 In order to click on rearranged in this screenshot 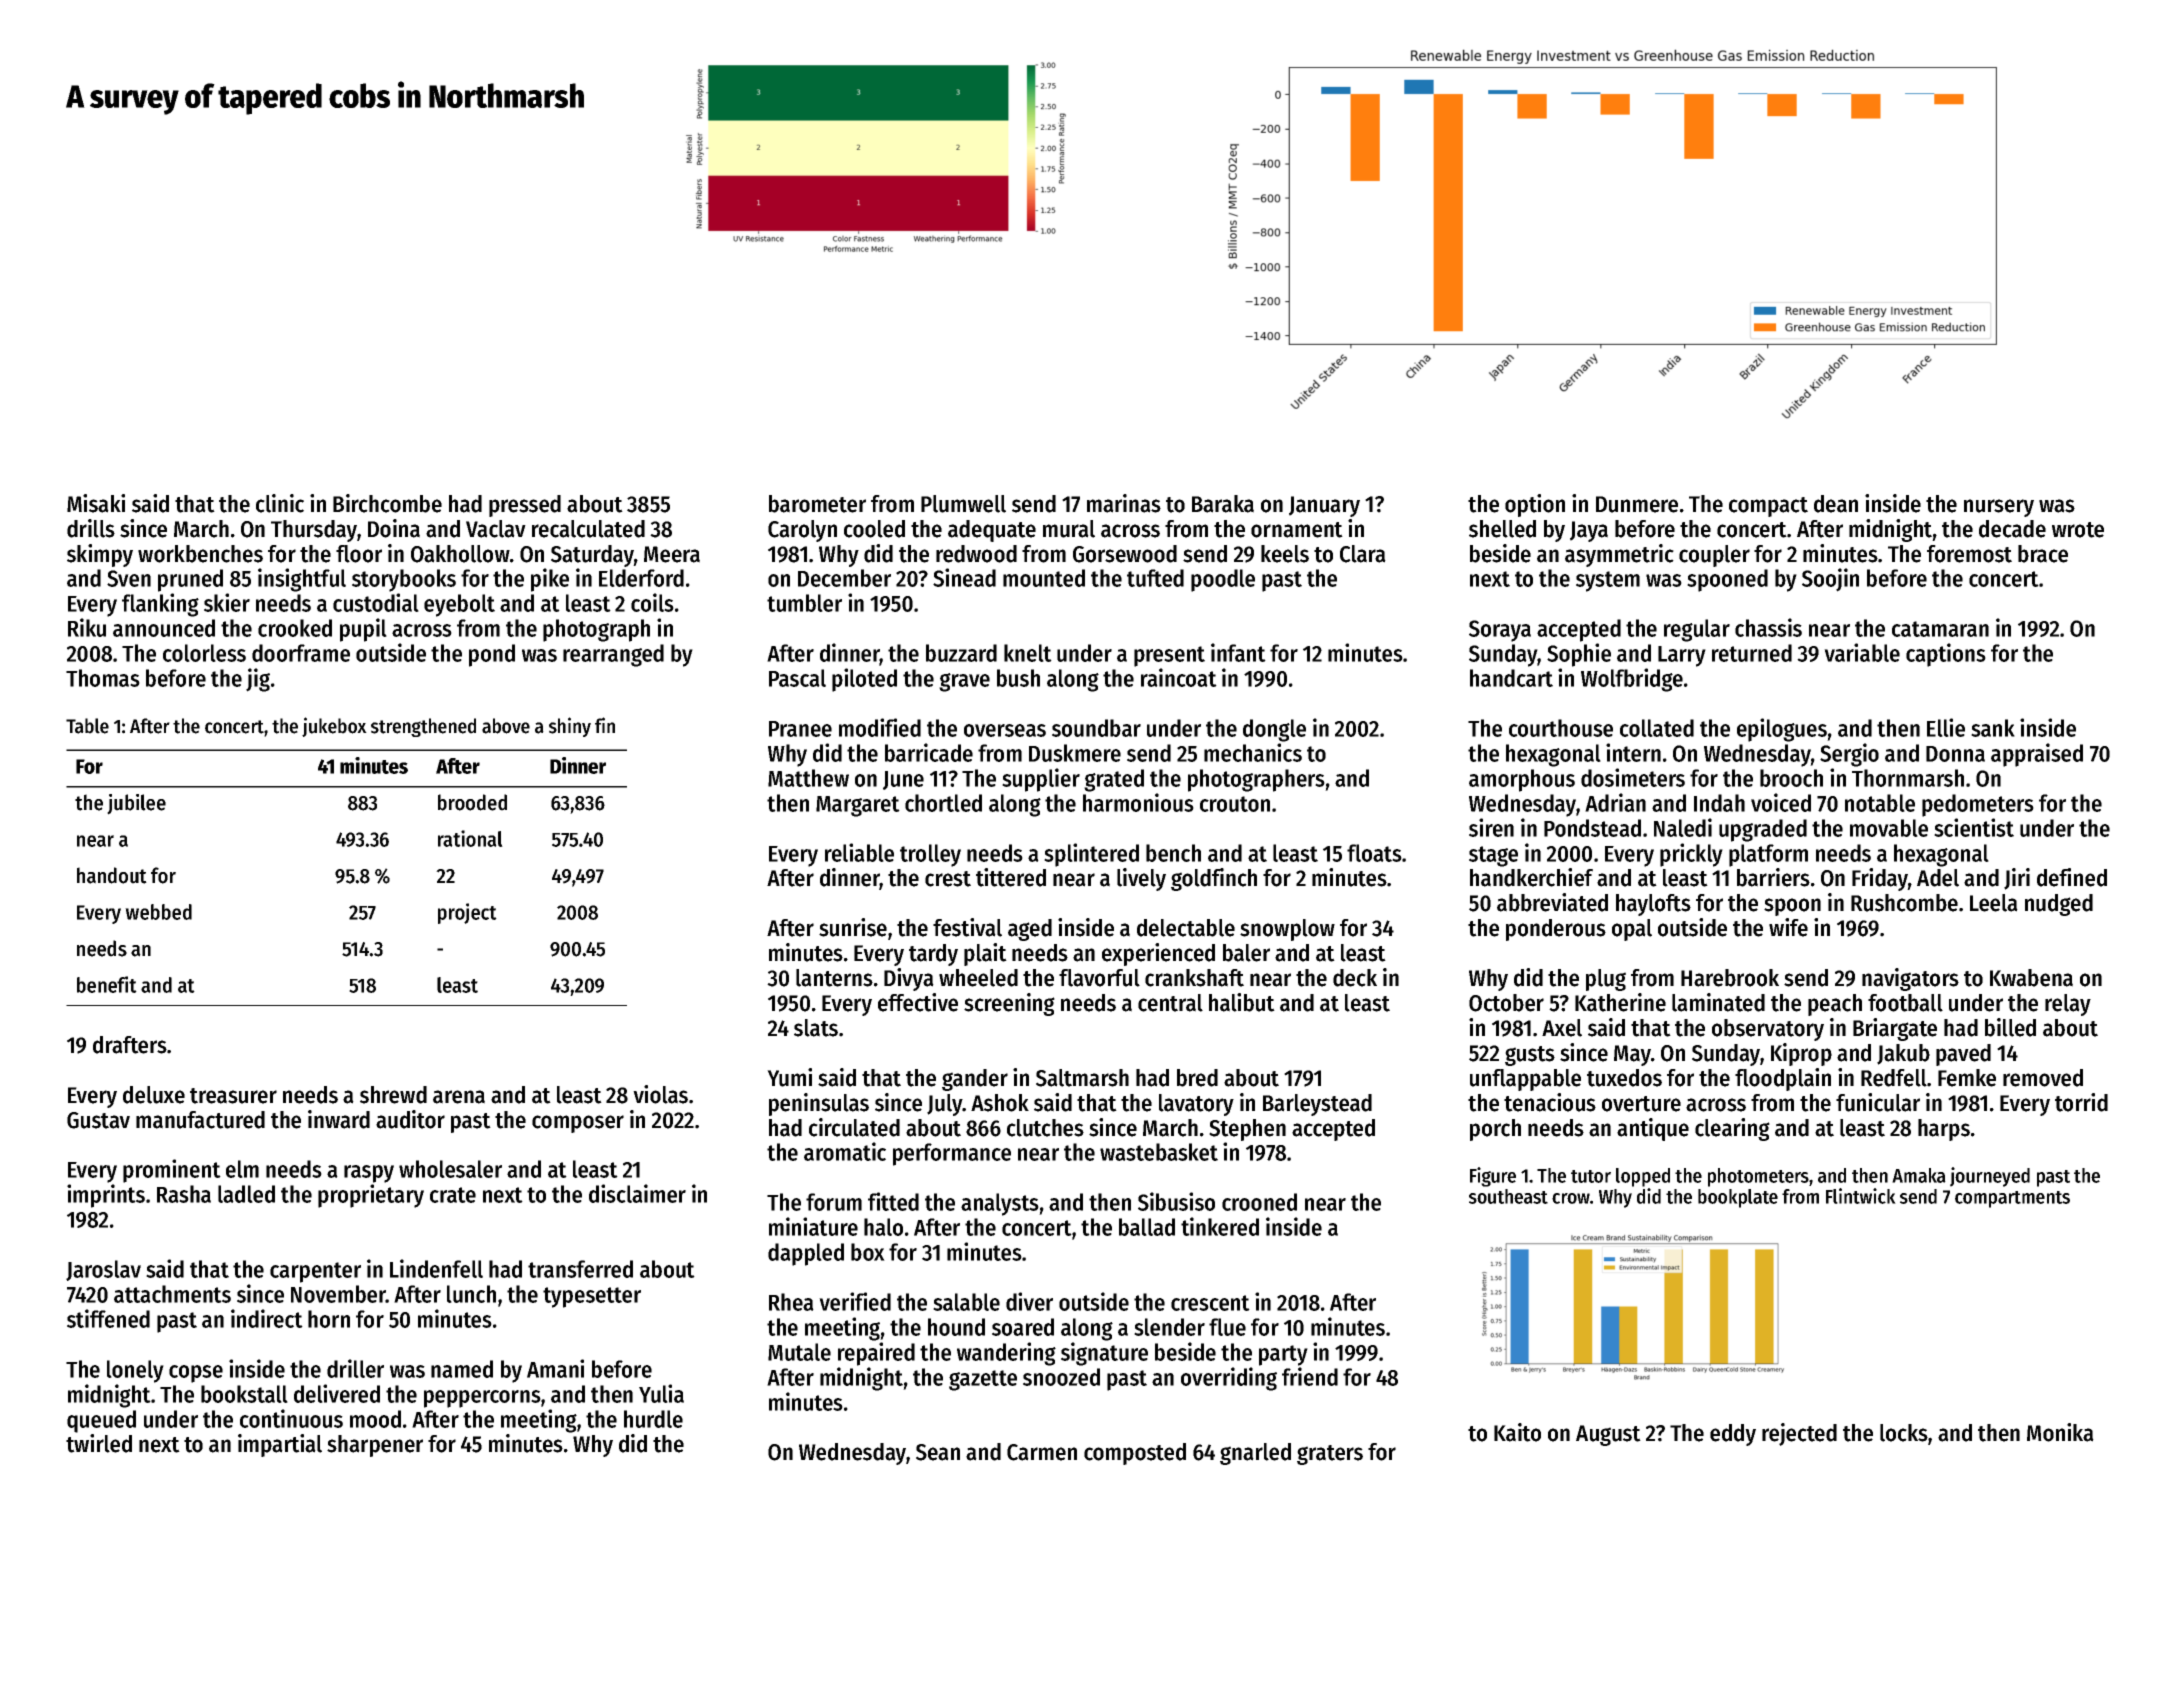, I will do `click(613, 655)`.
